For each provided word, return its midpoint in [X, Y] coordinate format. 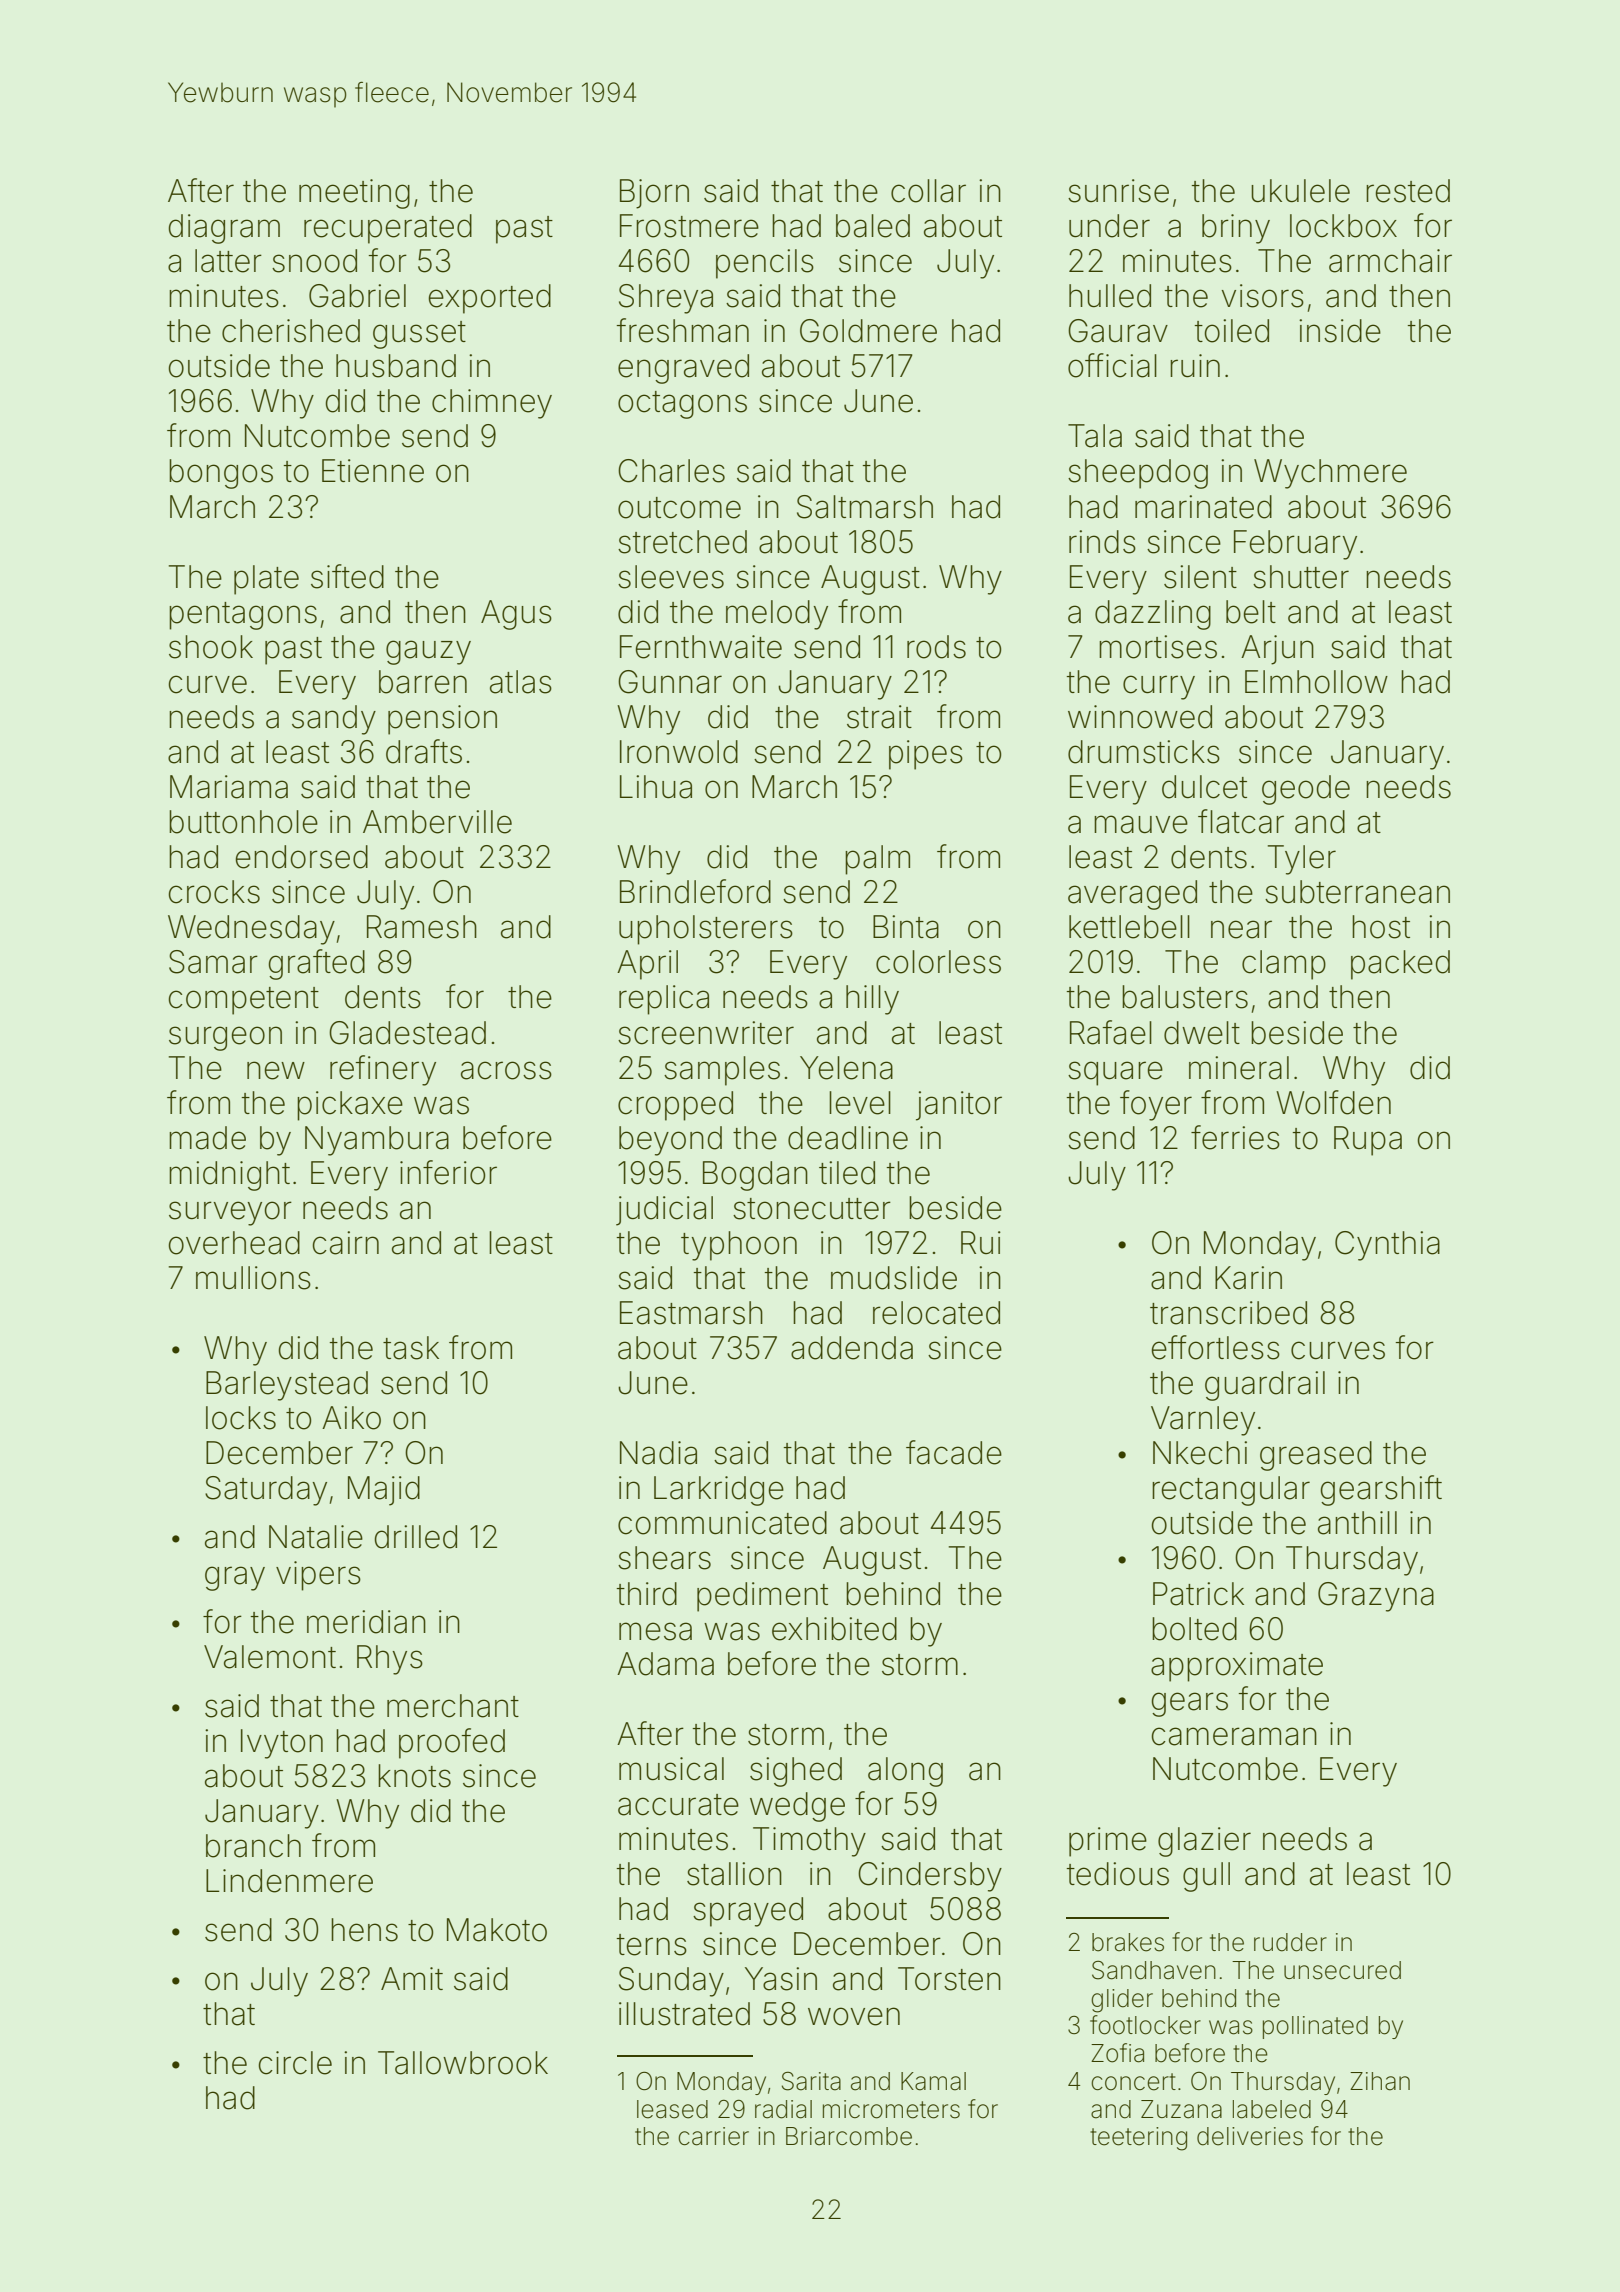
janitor [959, 1106]
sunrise [1118, 191]
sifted [347, 576]
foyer [1156, 1105]
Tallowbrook [463, 2063]
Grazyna [1376, 1597]
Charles [671, 471]
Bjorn [654, 194]
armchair [1390, 261]
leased [672, 2109]
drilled [415, 1537]
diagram [224, 229]
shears [664, 1558]
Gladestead [407, 1033]
